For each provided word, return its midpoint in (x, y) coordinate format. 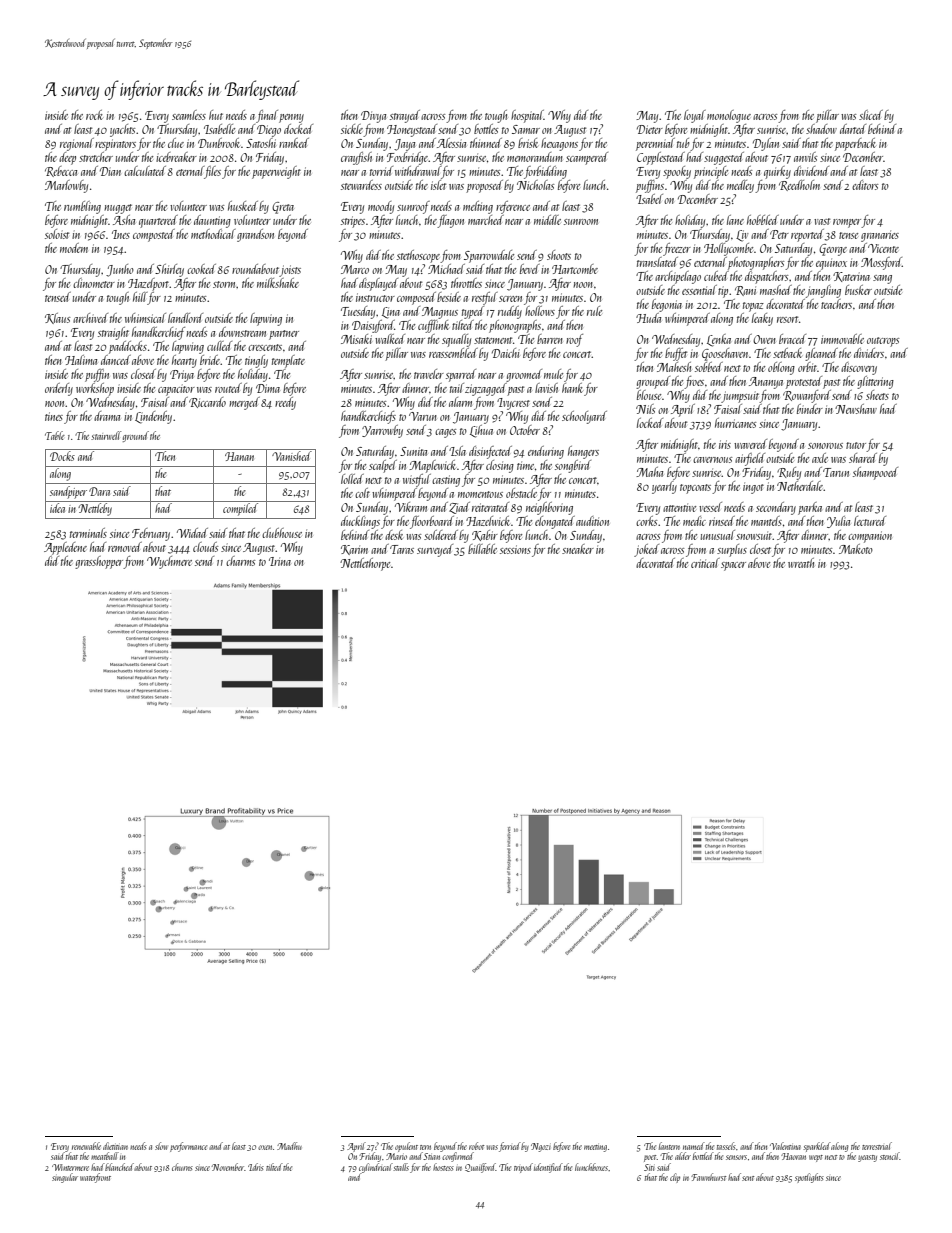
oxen (265, 1147)
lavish (546, 388)
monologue (729, 116)
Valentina (785, 1146)
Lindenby (153, 417)
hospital (527, 116)
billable (482, 549)
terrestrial (877, 1146)
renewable (86, 1146)
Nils (645, 409)
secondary (776, 508)
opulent (406, 1147)
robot (476, 1146)
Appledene (65, 548)
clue (176, 143)
